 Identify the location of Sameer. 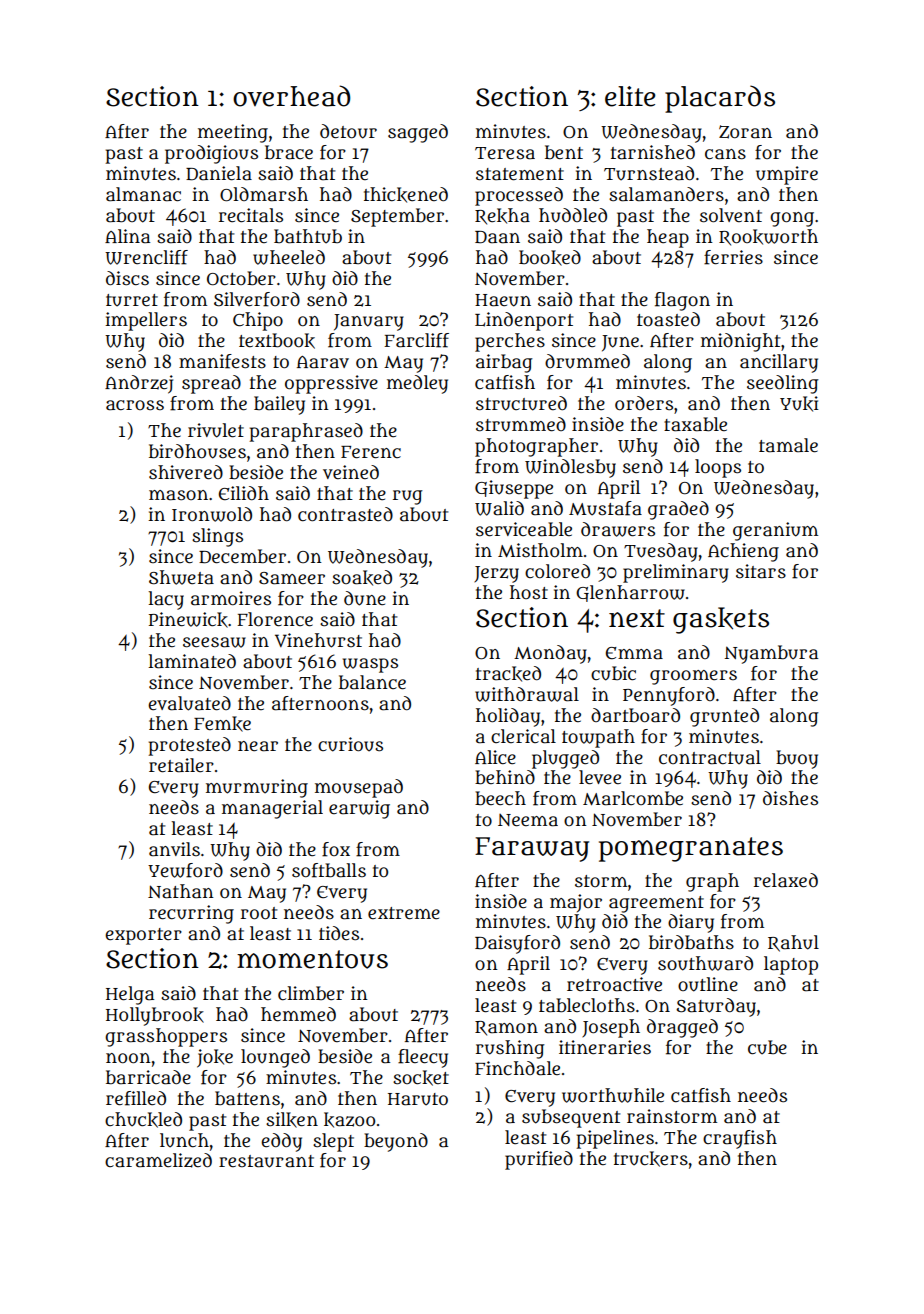
(292, 578).
